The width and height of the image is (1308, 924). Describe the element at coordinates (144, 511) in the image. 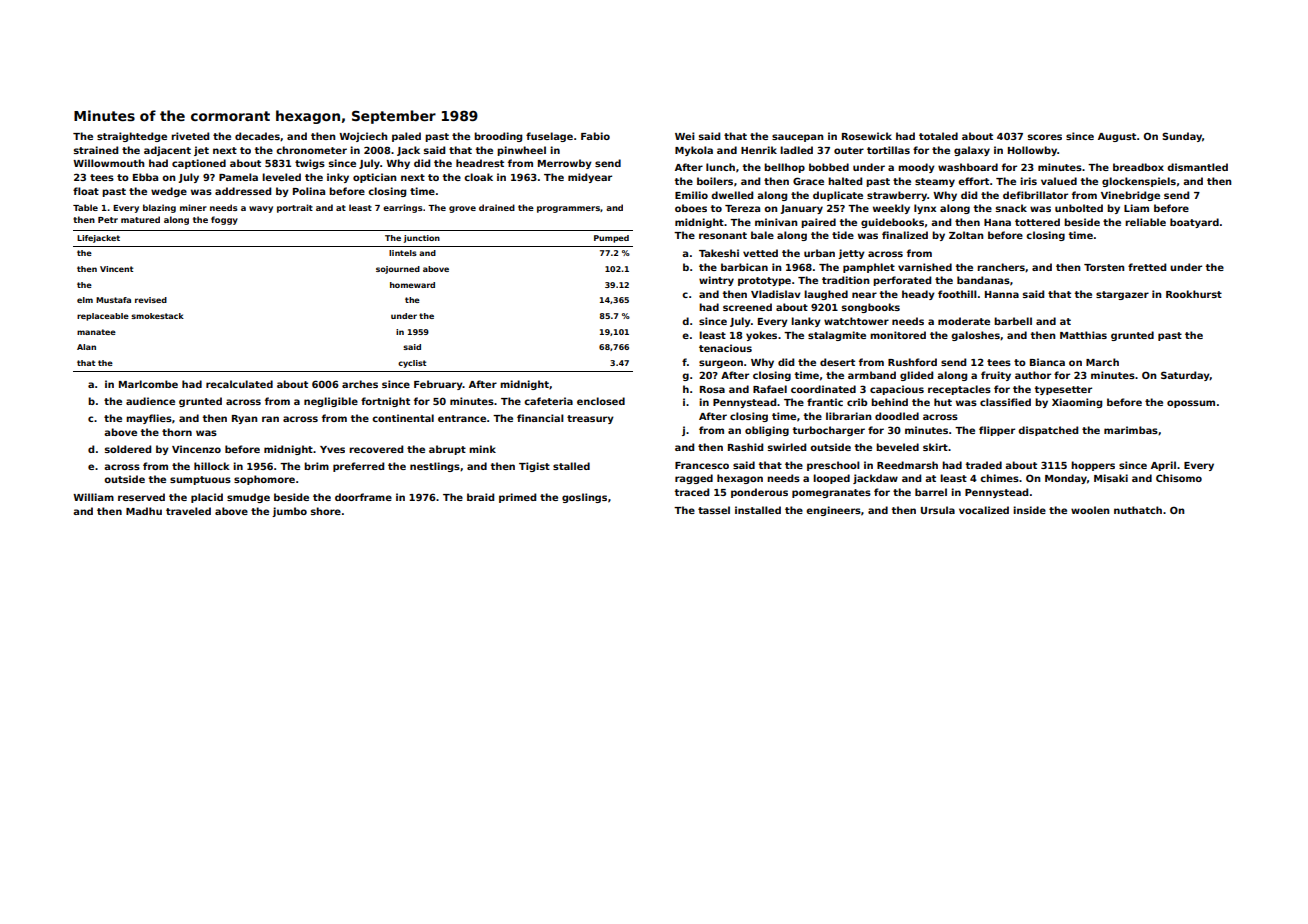

I see `Madhu` at that location.
